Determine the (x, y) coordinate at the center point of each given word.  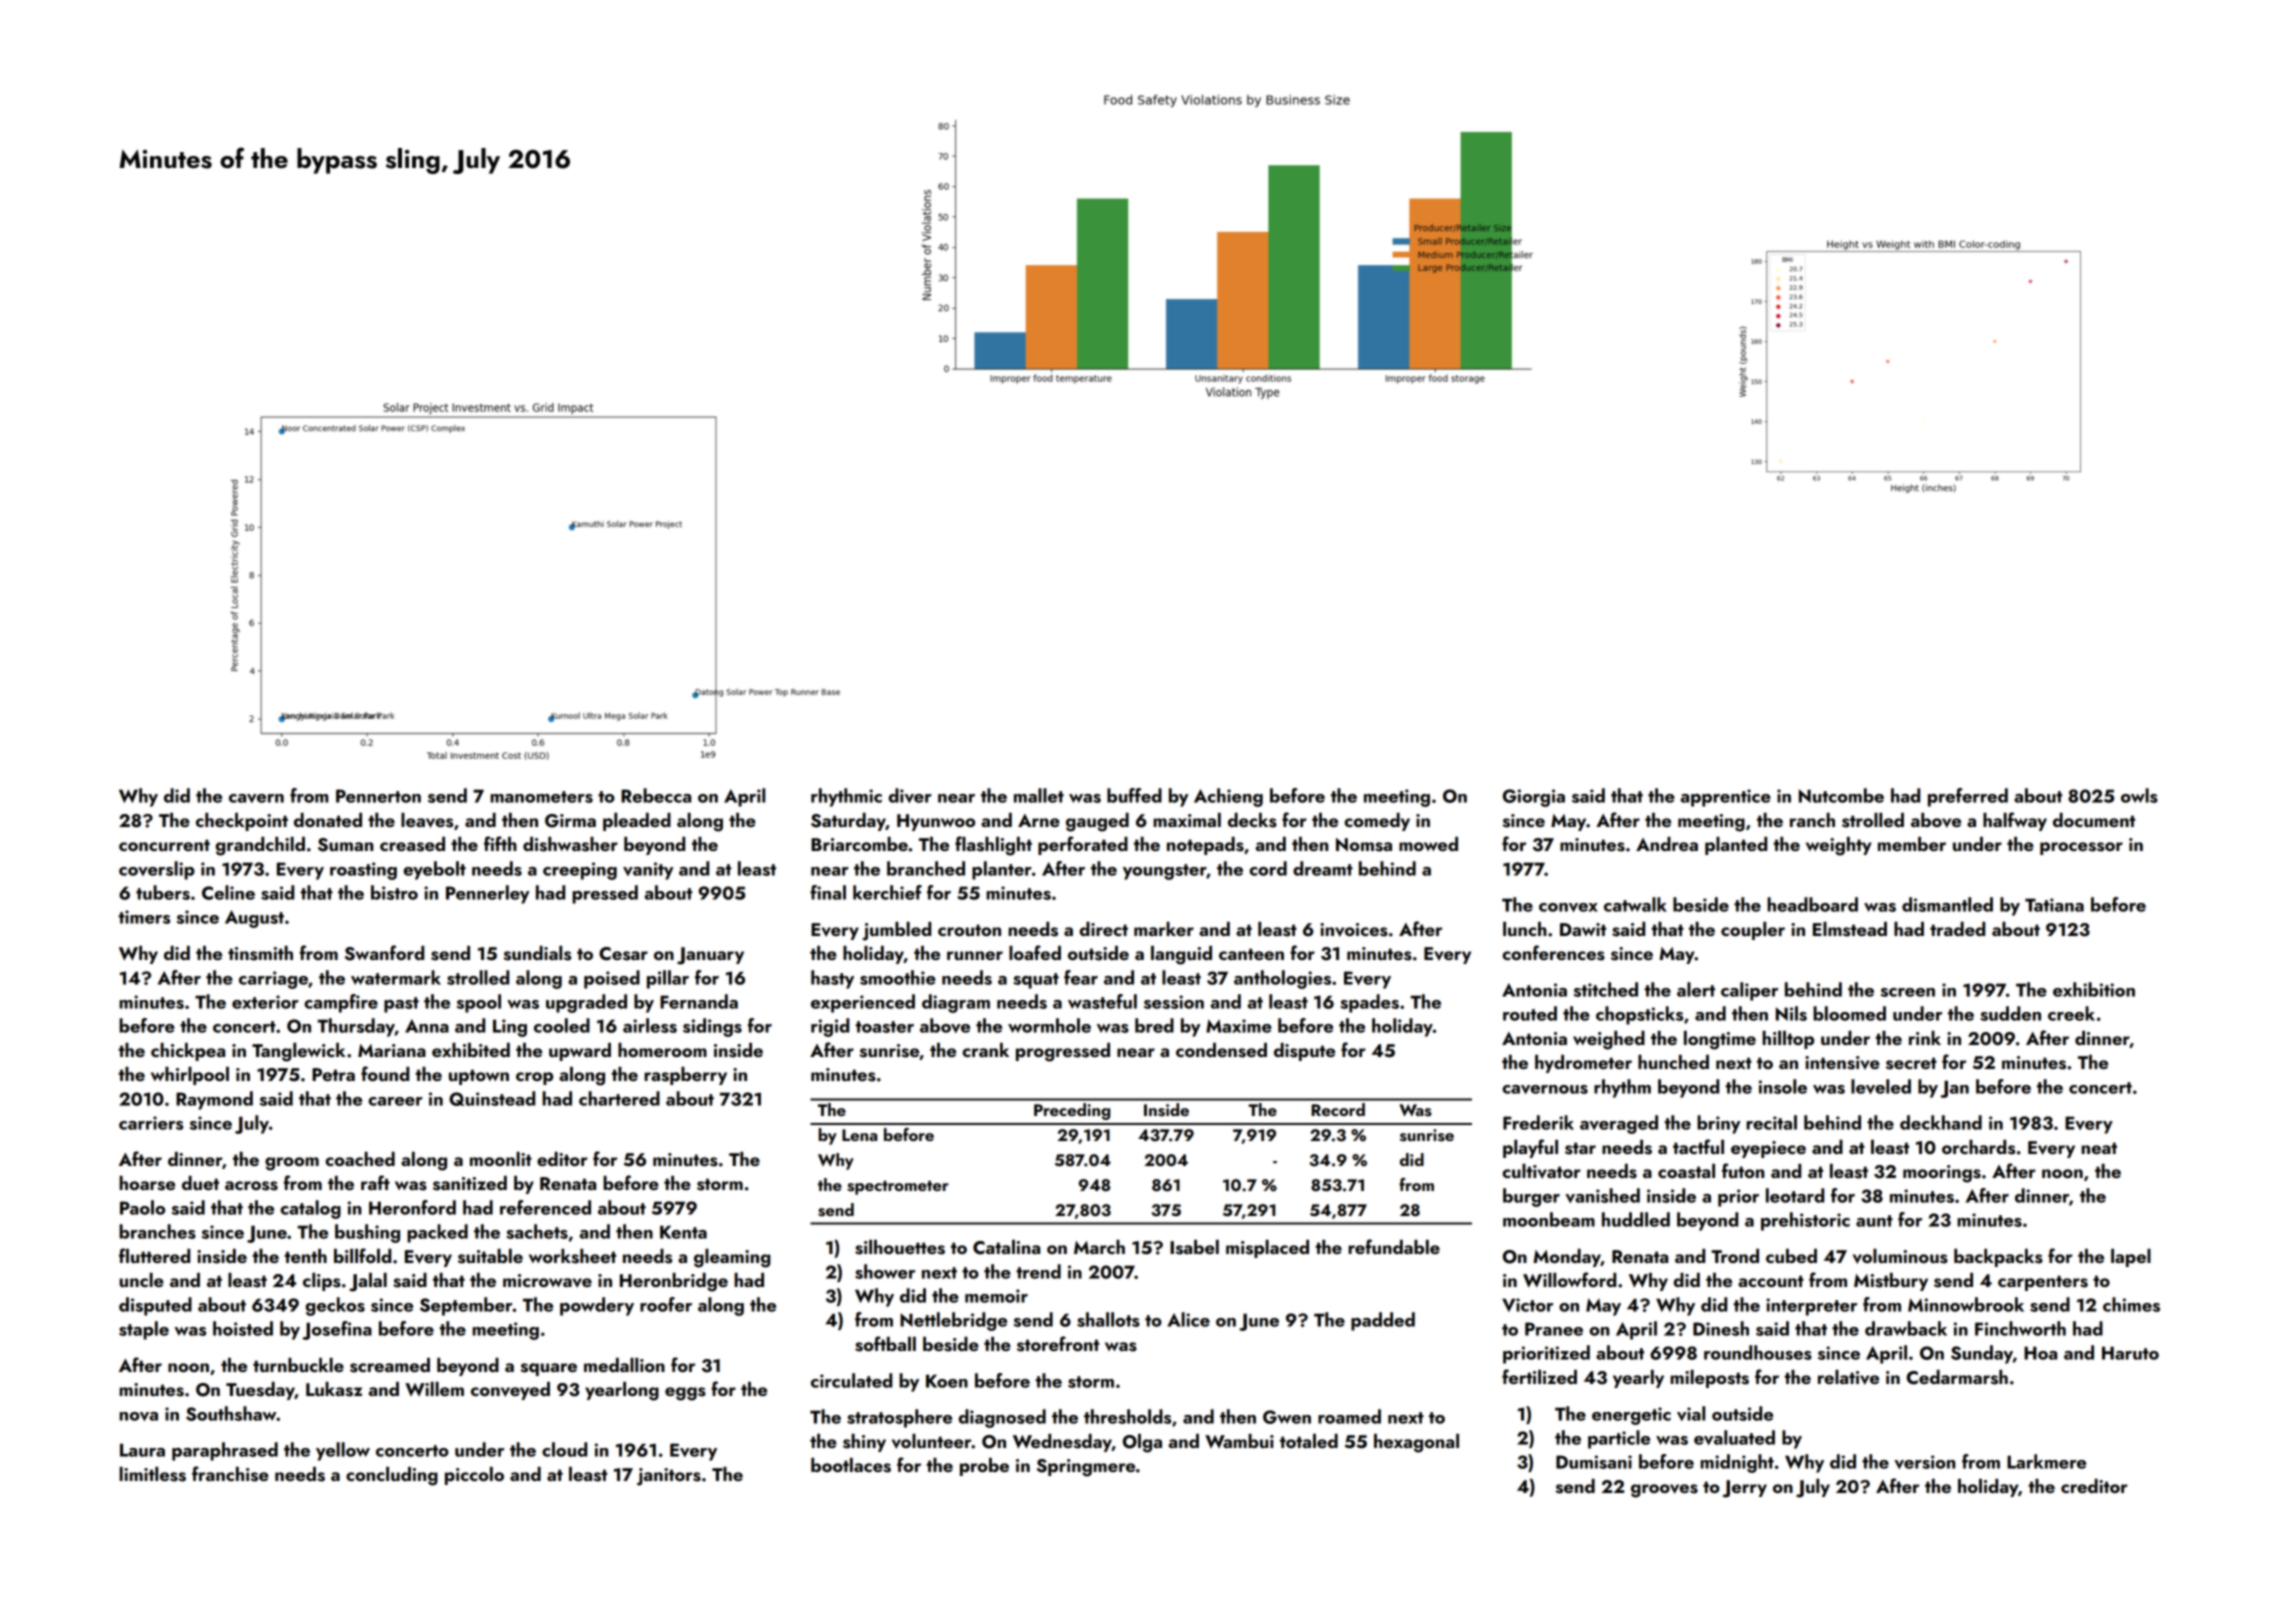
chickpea (188, 1052)
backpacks (1998, 1258)
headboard (1812, 904)
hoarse (147, 1183)
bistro (394, 892)
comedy (1377, 822)
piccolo (474, 1476)
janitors (669, 1477)
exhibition (2094, 989)
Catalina (1006, 1247)
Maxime (1239, 1026)
